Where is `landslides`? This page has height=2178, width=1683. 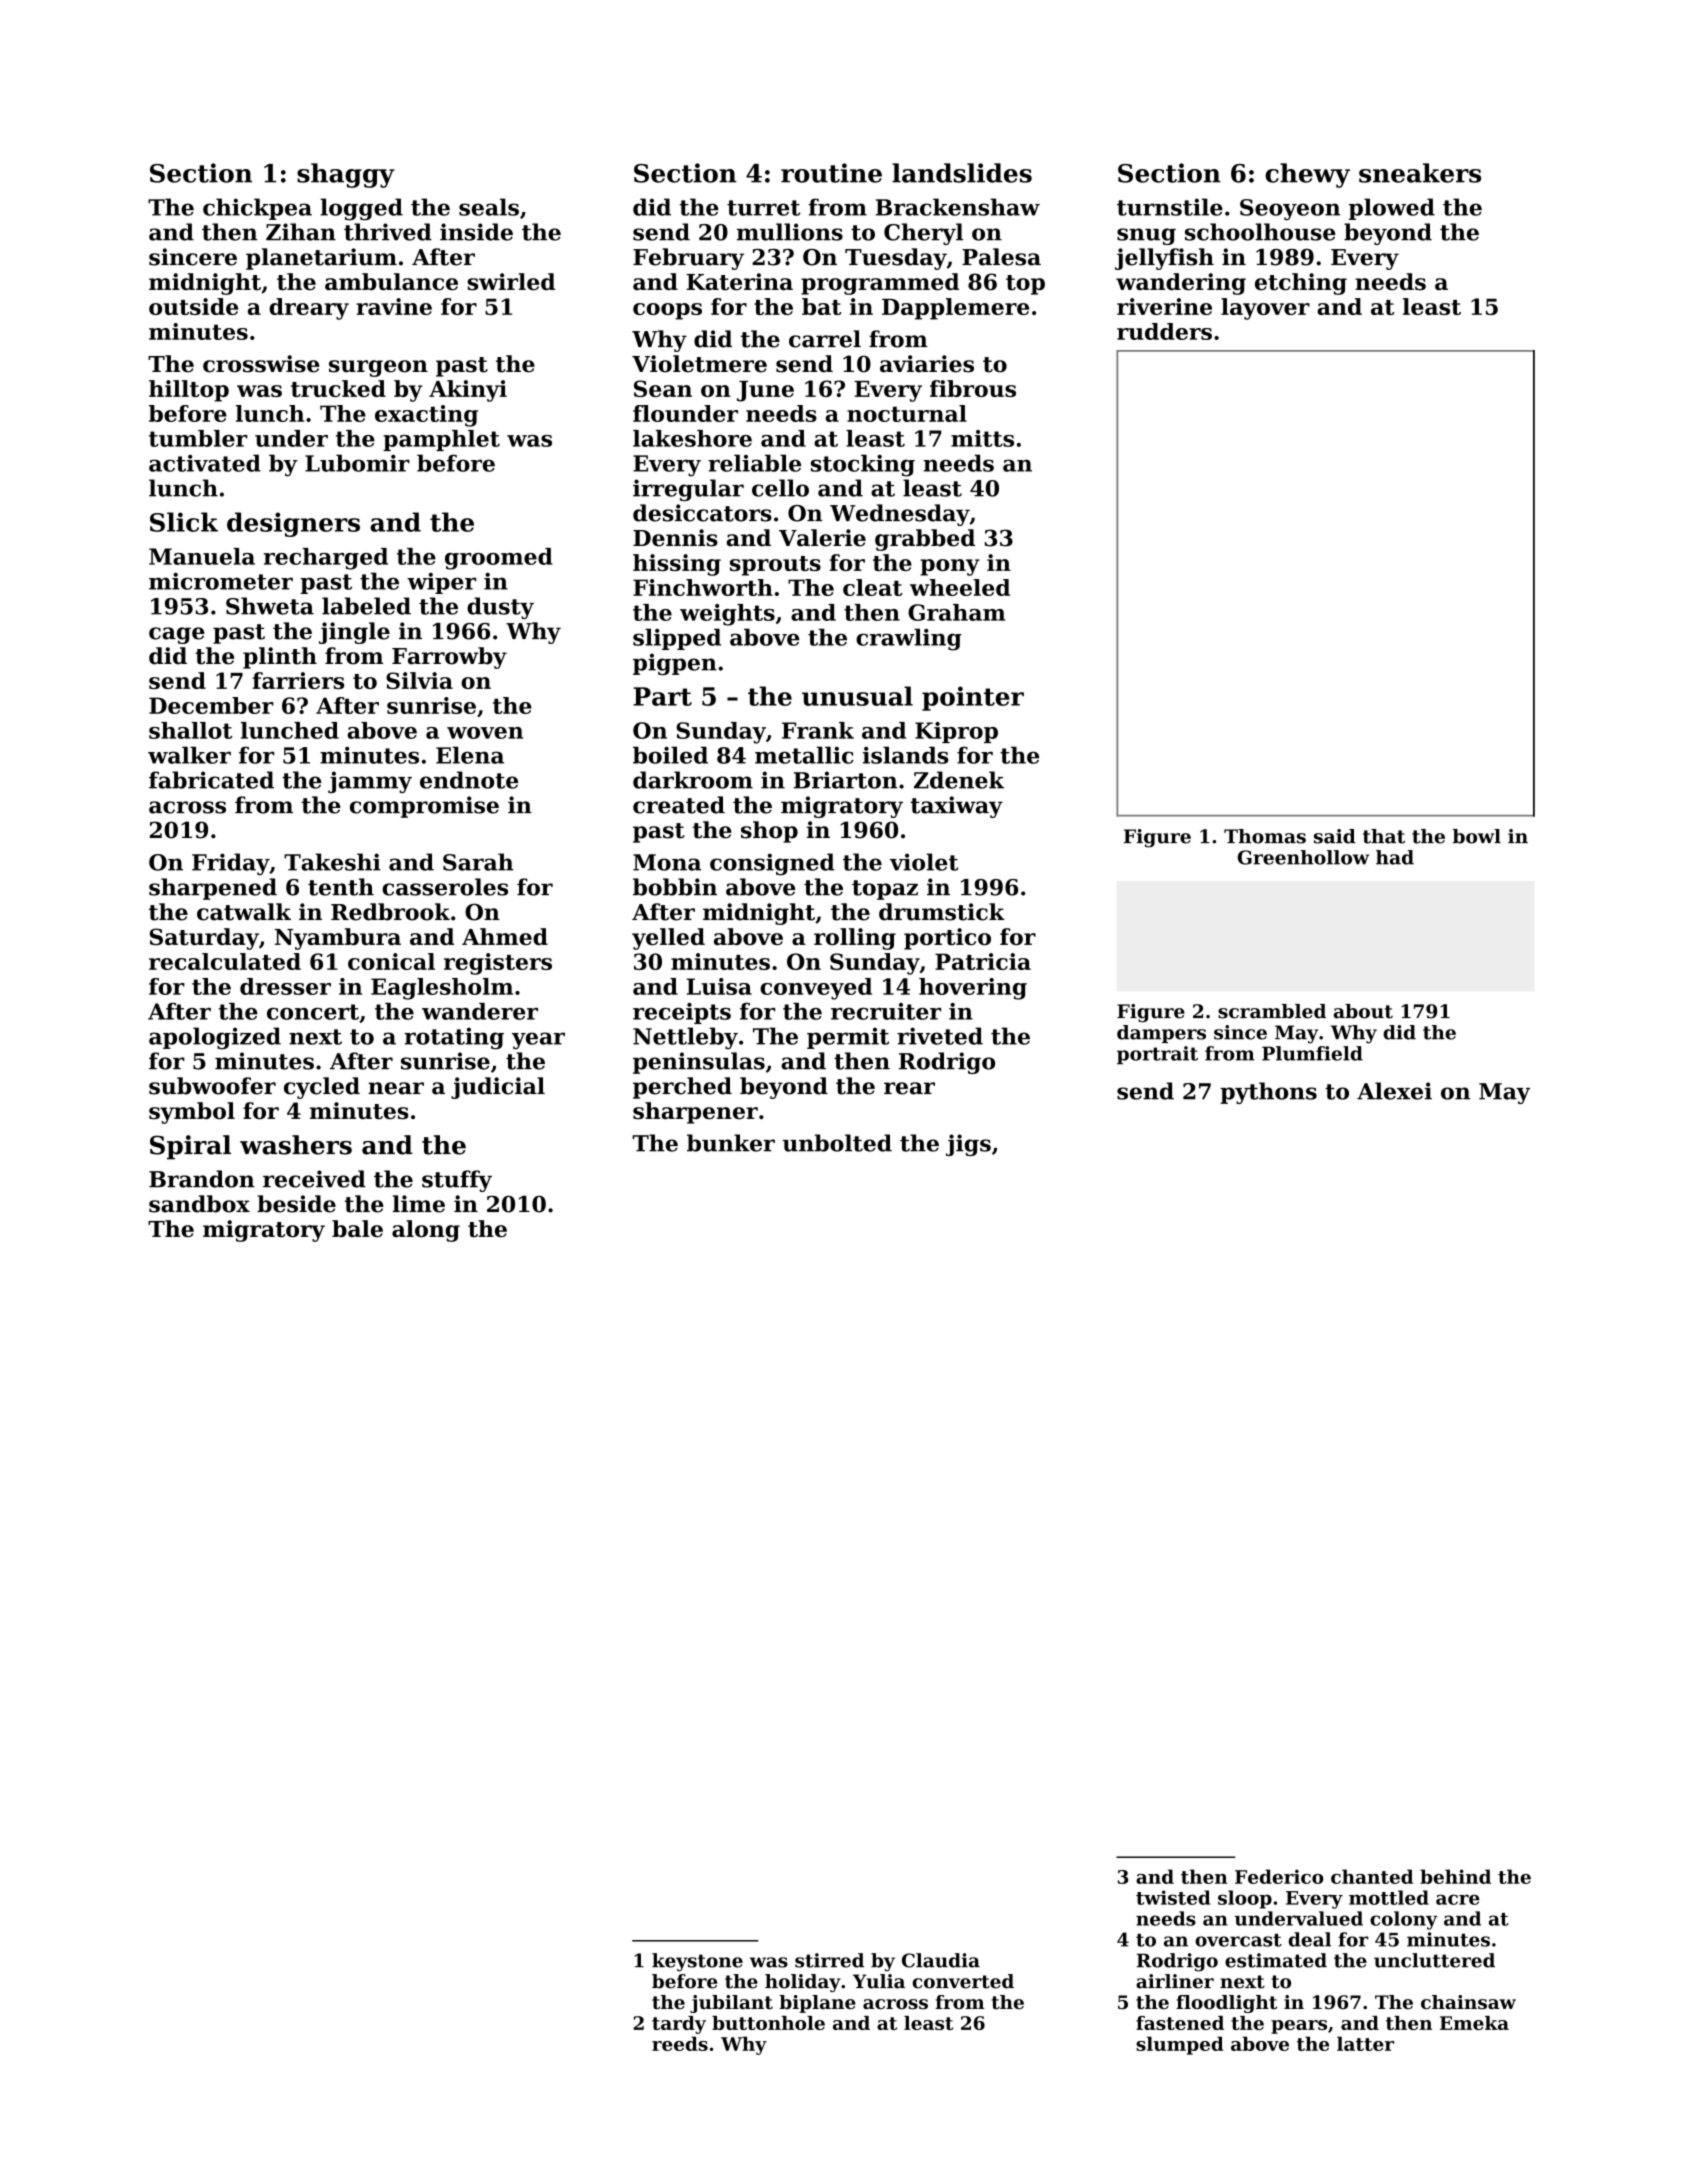 landslides is located at coordinates (962, 173).
